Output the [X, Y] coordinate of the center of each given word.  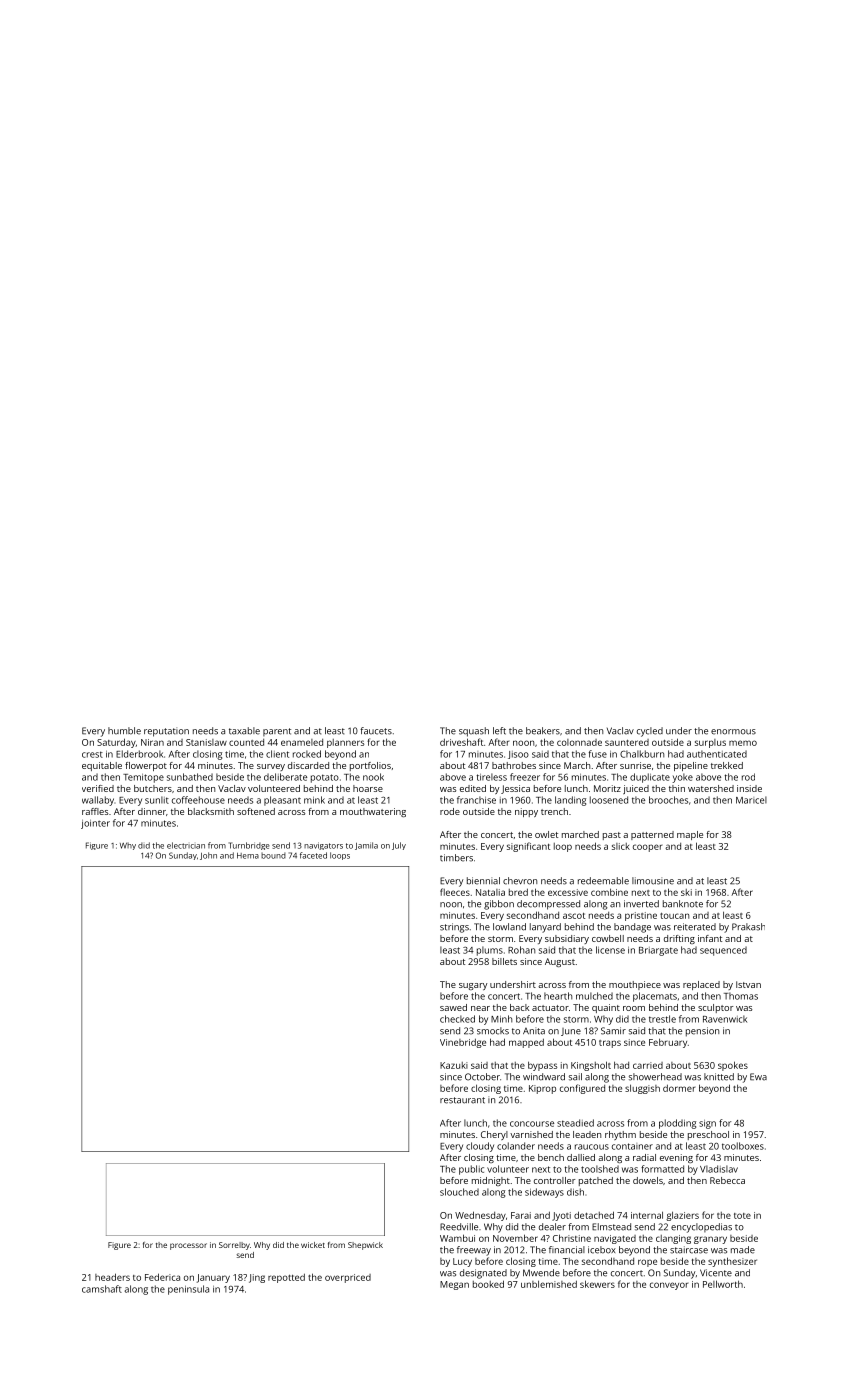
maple [690, 835]
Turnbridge [249, 846]
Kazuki [454, 1065]
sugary [473, 986]
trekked [727, 765]
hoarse [368, 788]
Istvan [748, 984]
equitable [102, 766]
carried [648, 1065]
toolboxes [743, 1146]
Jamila [366, 846]
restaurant [462, 1100]
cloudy [480, 1147]
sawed [453, 1007]
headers [112, 1277]
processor [188, 1246]
